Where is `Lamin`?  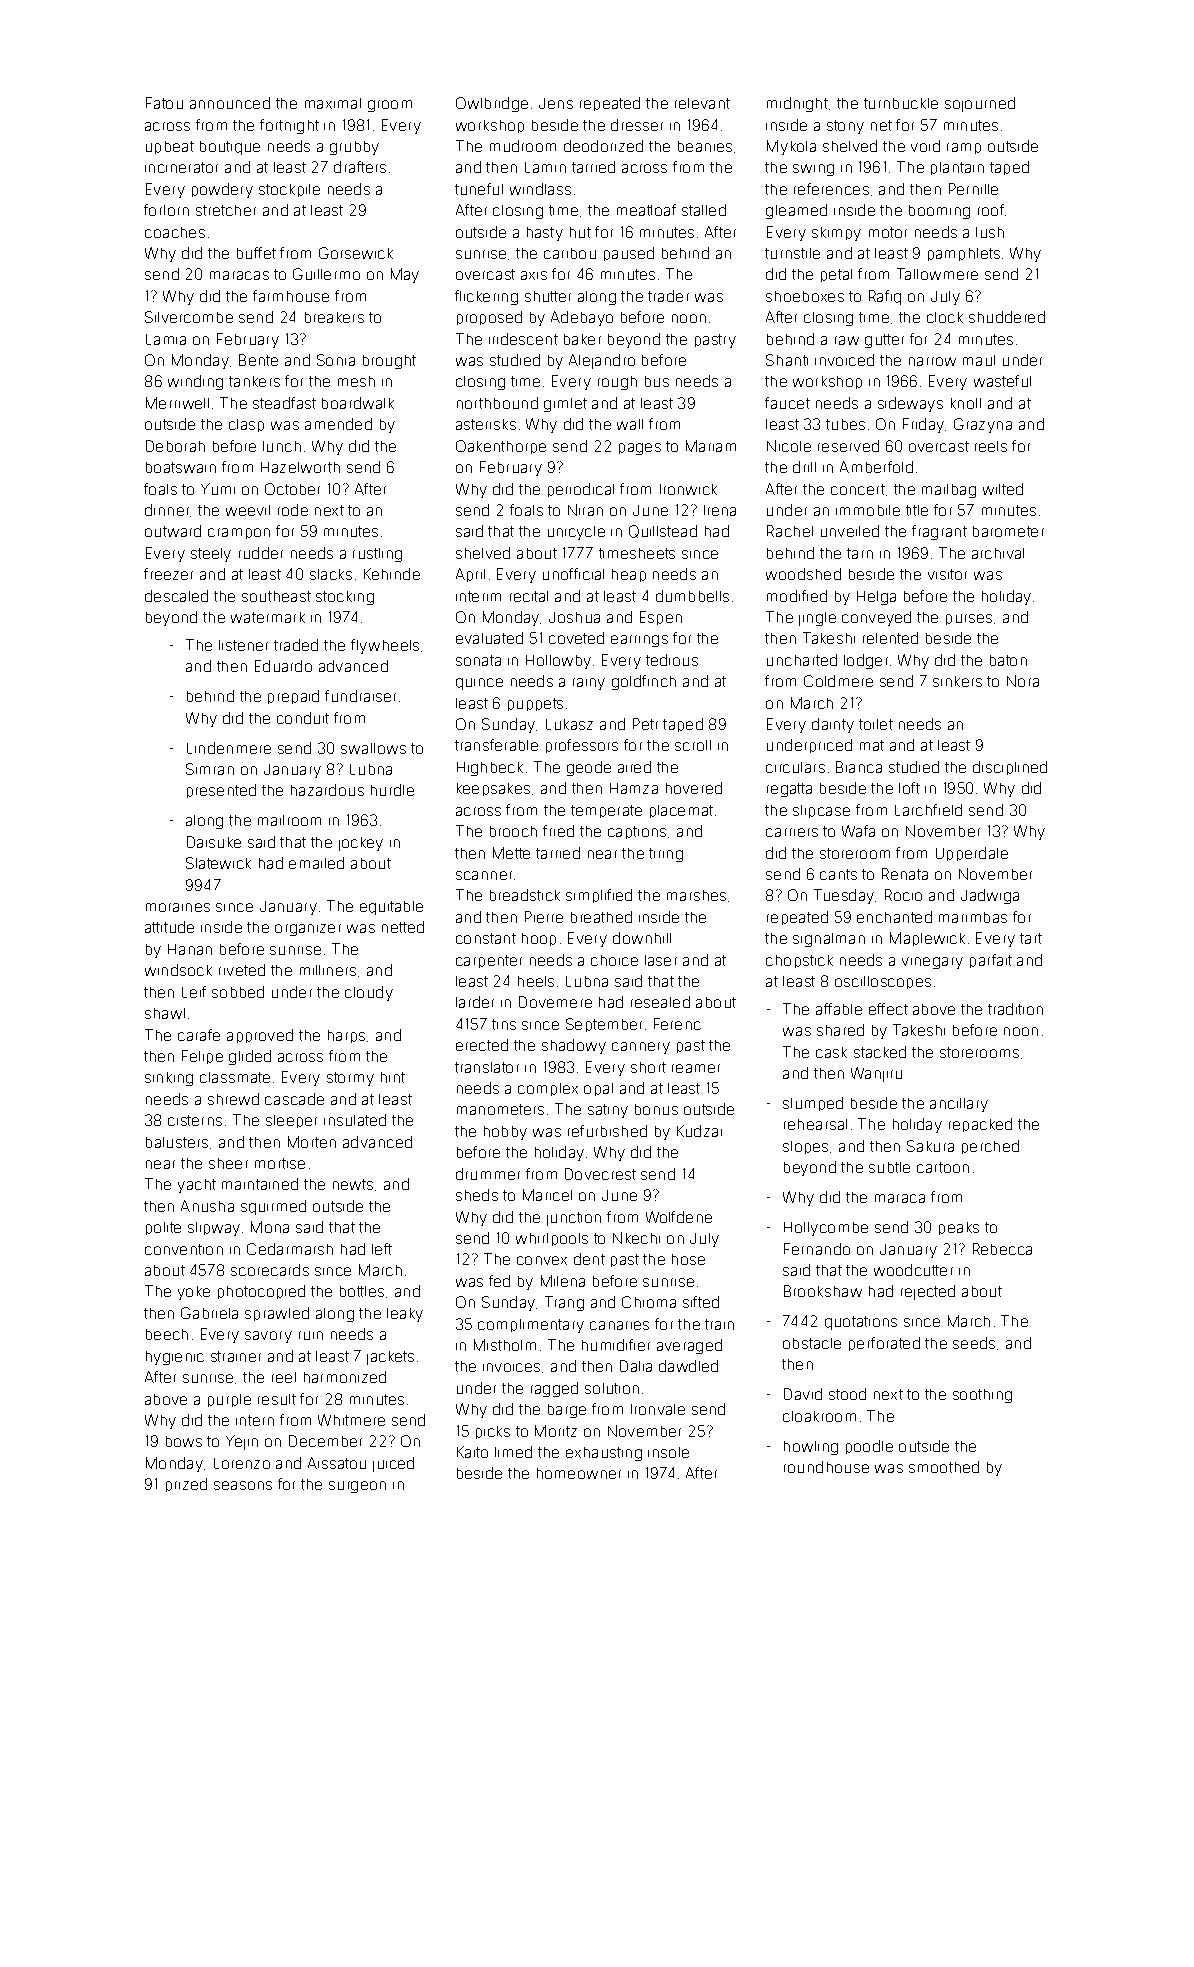 Lamin is located at coordinates (545, 167).
